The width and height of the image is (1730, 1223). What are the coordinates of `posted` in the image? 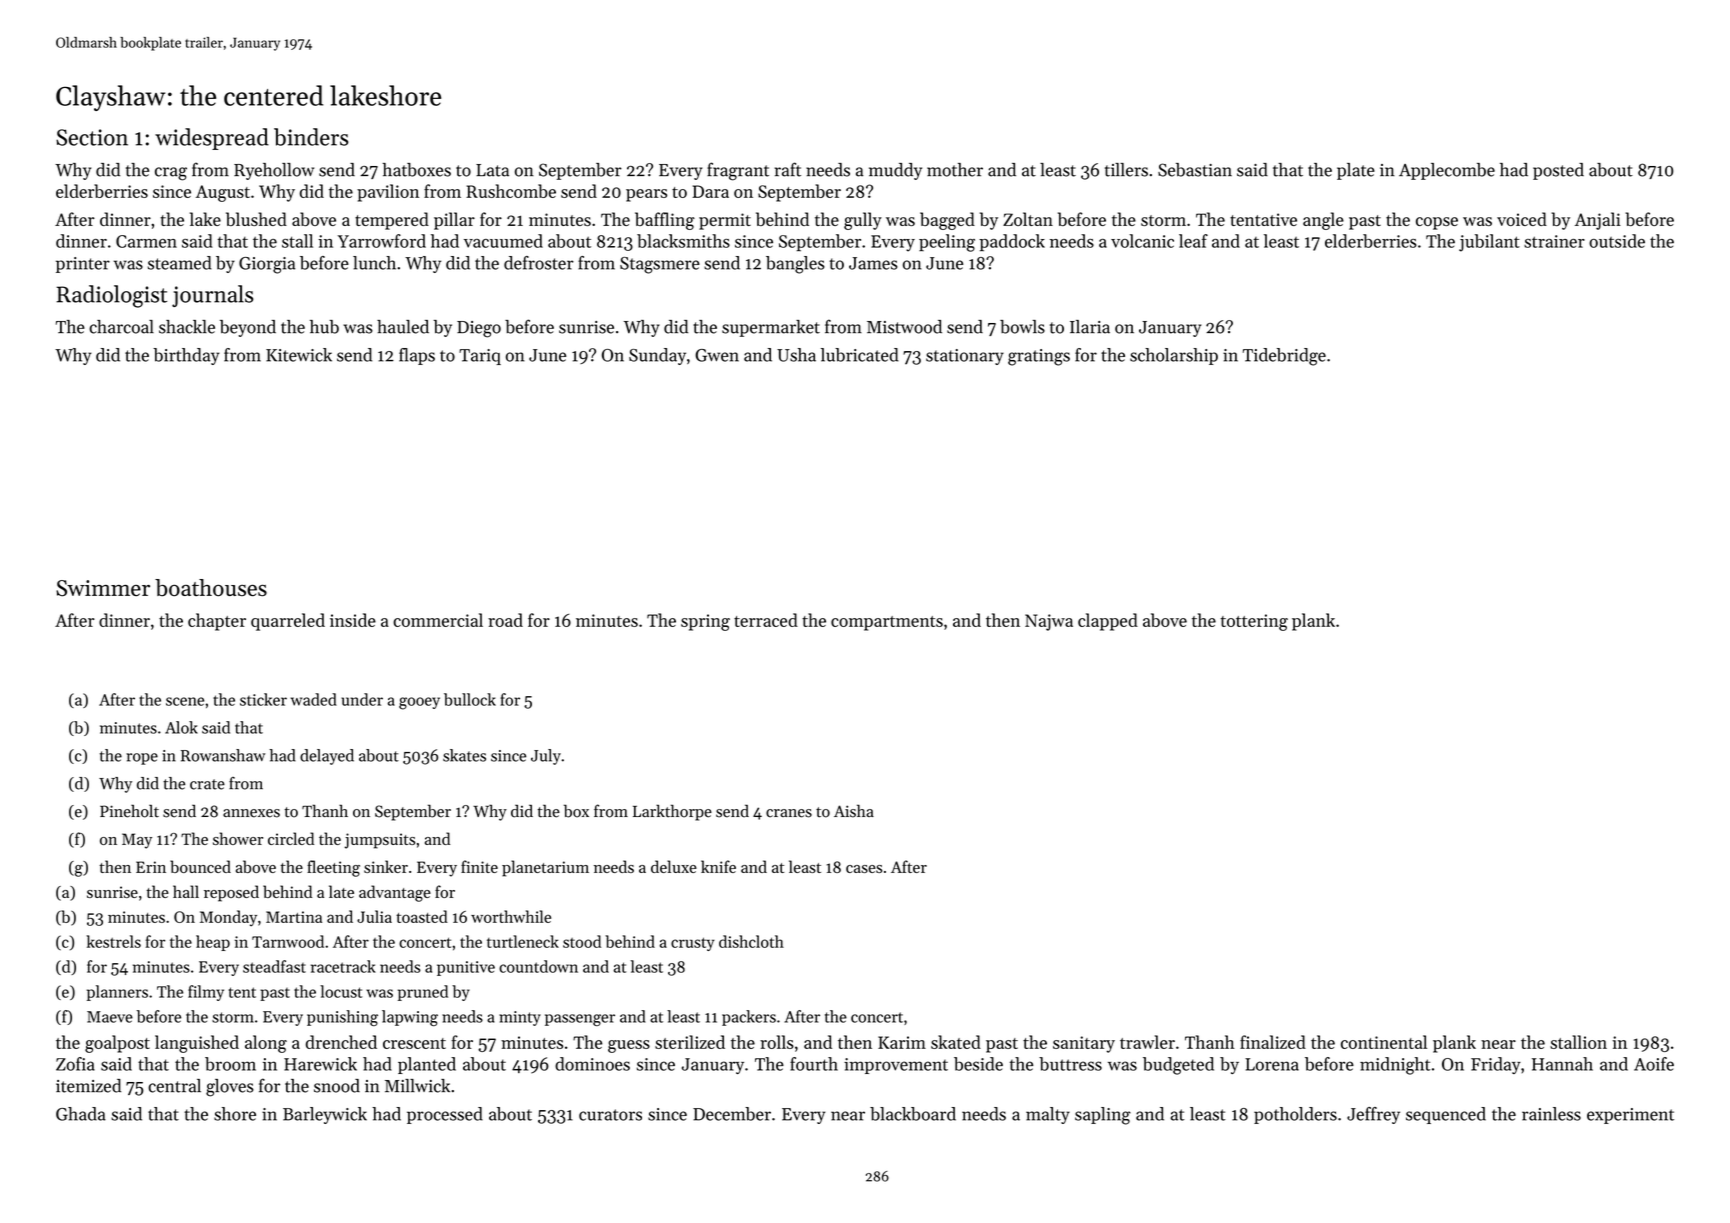 It's located at (1558, 171).
